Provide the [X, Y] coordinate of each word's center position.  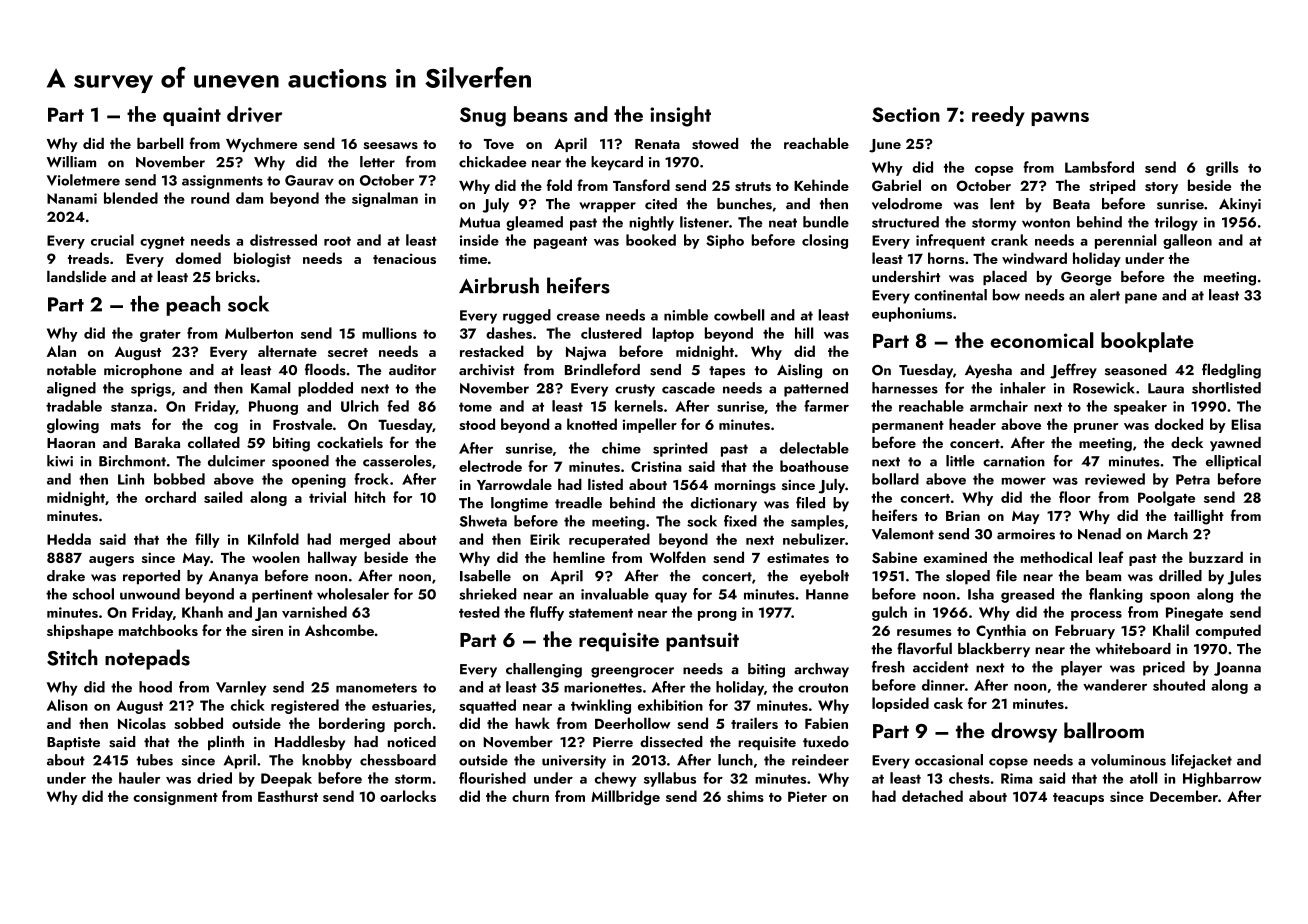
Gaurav [309, 180]
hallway [332, 558]
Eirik [545, 539]
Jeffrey [1073, 371]
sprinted [680, 449]
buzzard [1216, 557]
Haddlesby [310, 742]
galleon [1187, 241]
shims [745, 796]
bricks [236, 277]
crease [578, 317]
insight [680, 116]
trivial [327, 497]
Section [906, 114]
